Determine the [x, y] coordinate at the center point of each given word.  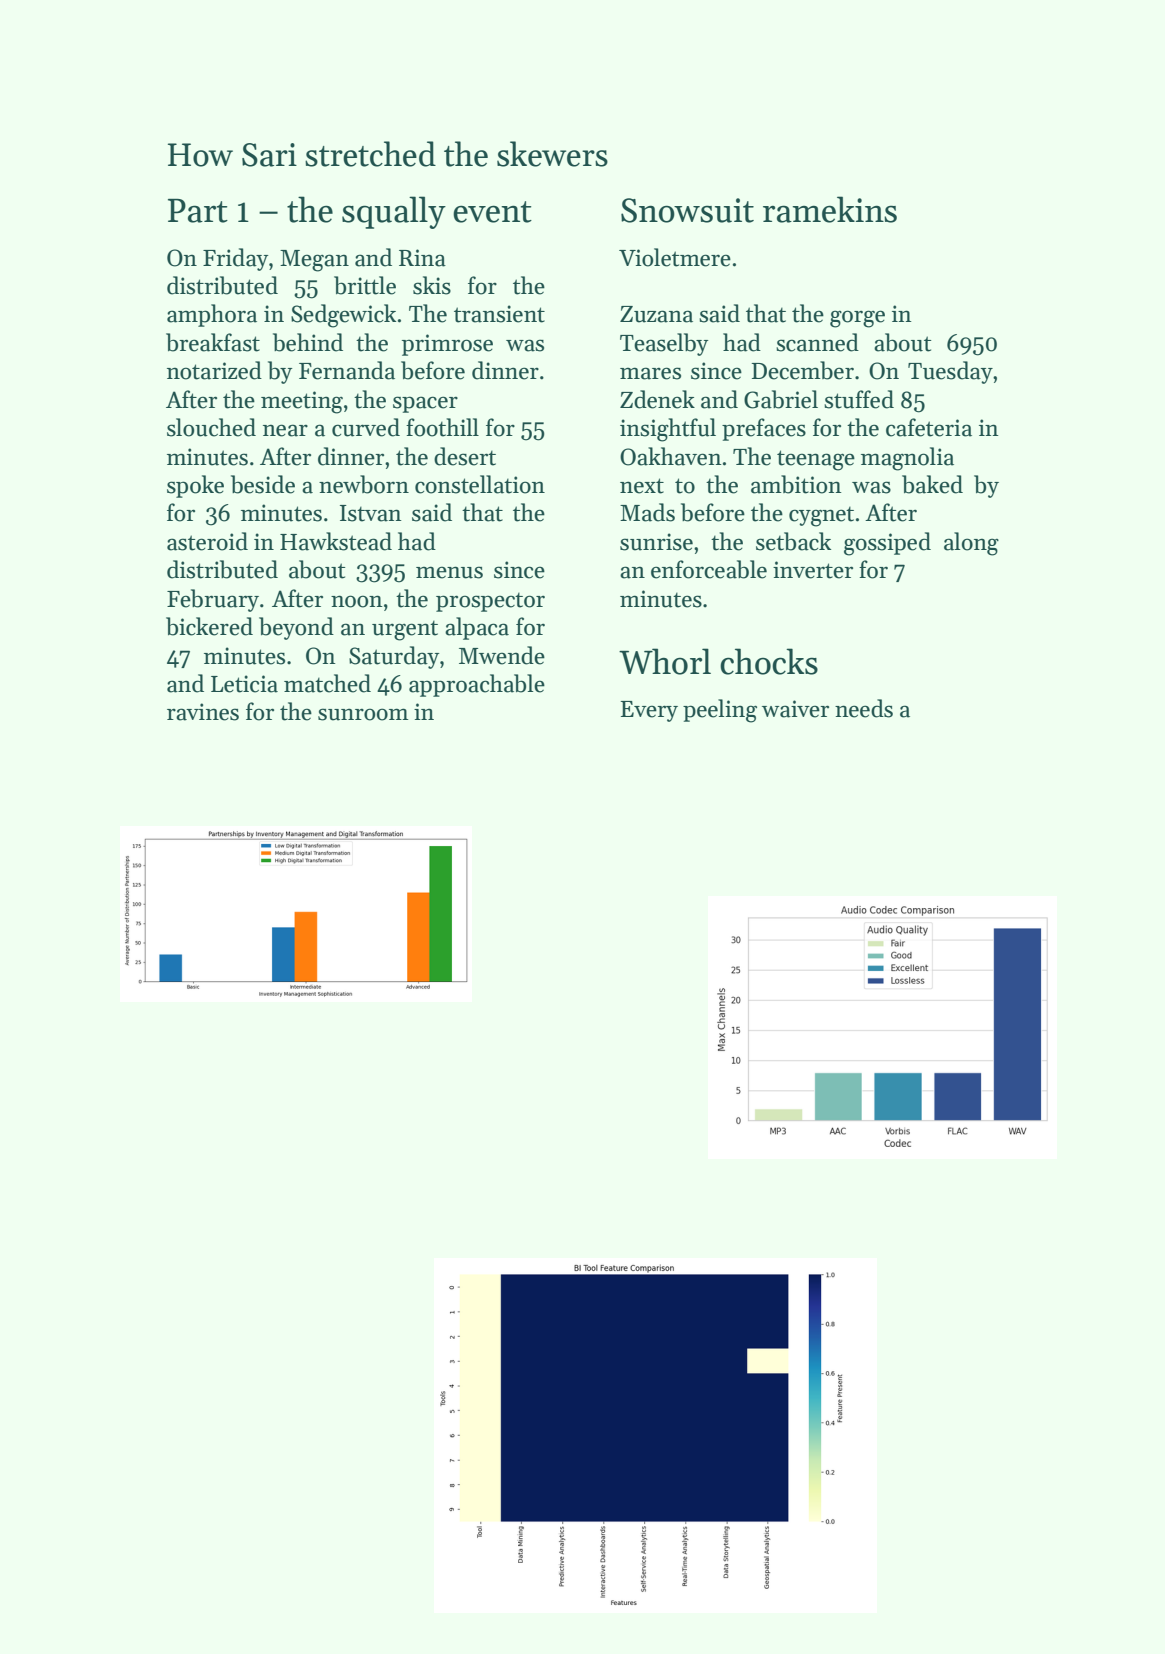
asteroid [207, 541]
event [492, 212]
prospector [490, 602]
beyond [296, 628]
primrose [447, 345]
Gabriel [781, 399]
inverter [813, 570]
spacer [425, 404]
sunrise [656, 542]
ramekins [830, 209]
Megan [314, 261]
